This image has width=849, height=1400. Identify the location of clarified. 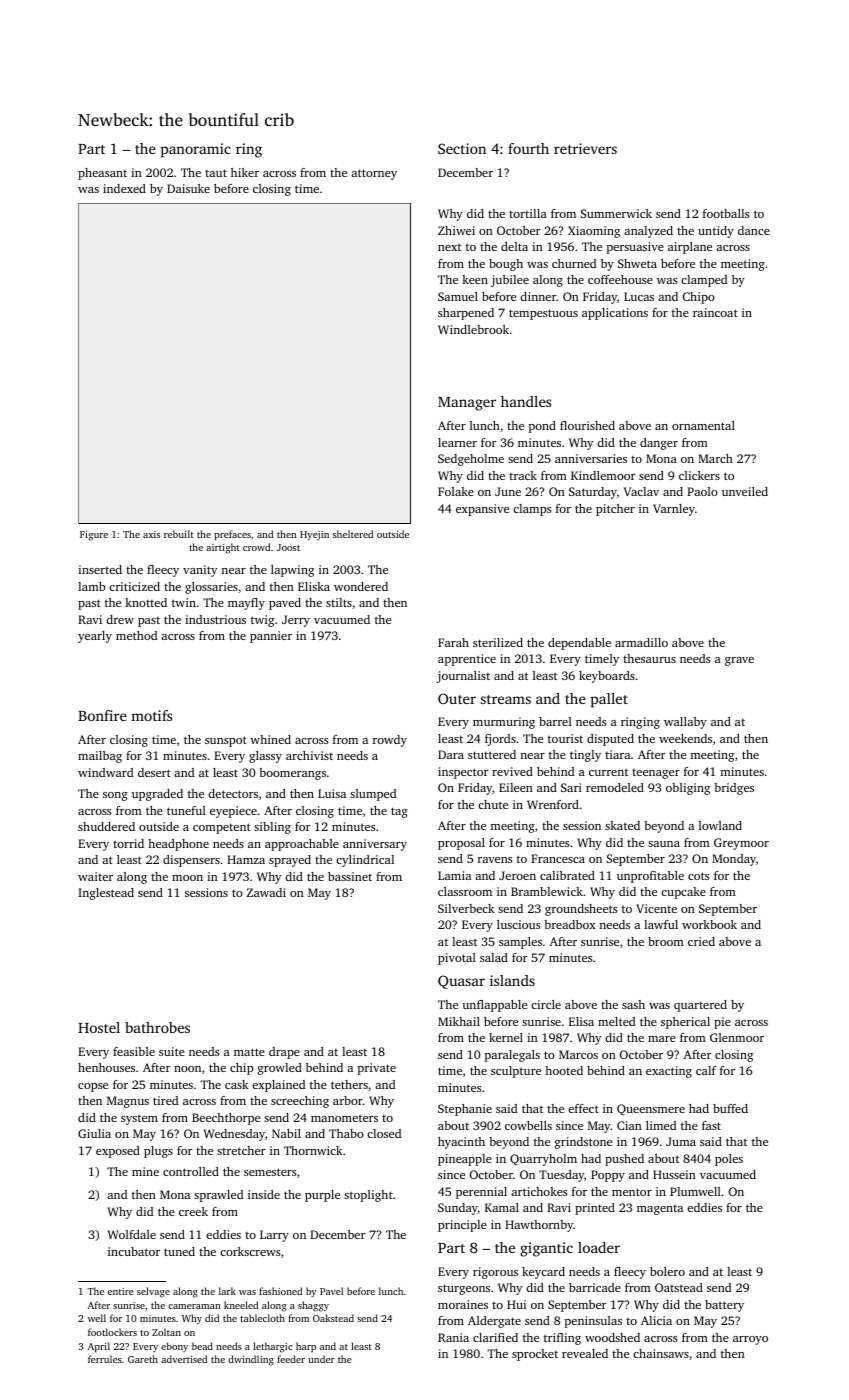
(495, 1337).
